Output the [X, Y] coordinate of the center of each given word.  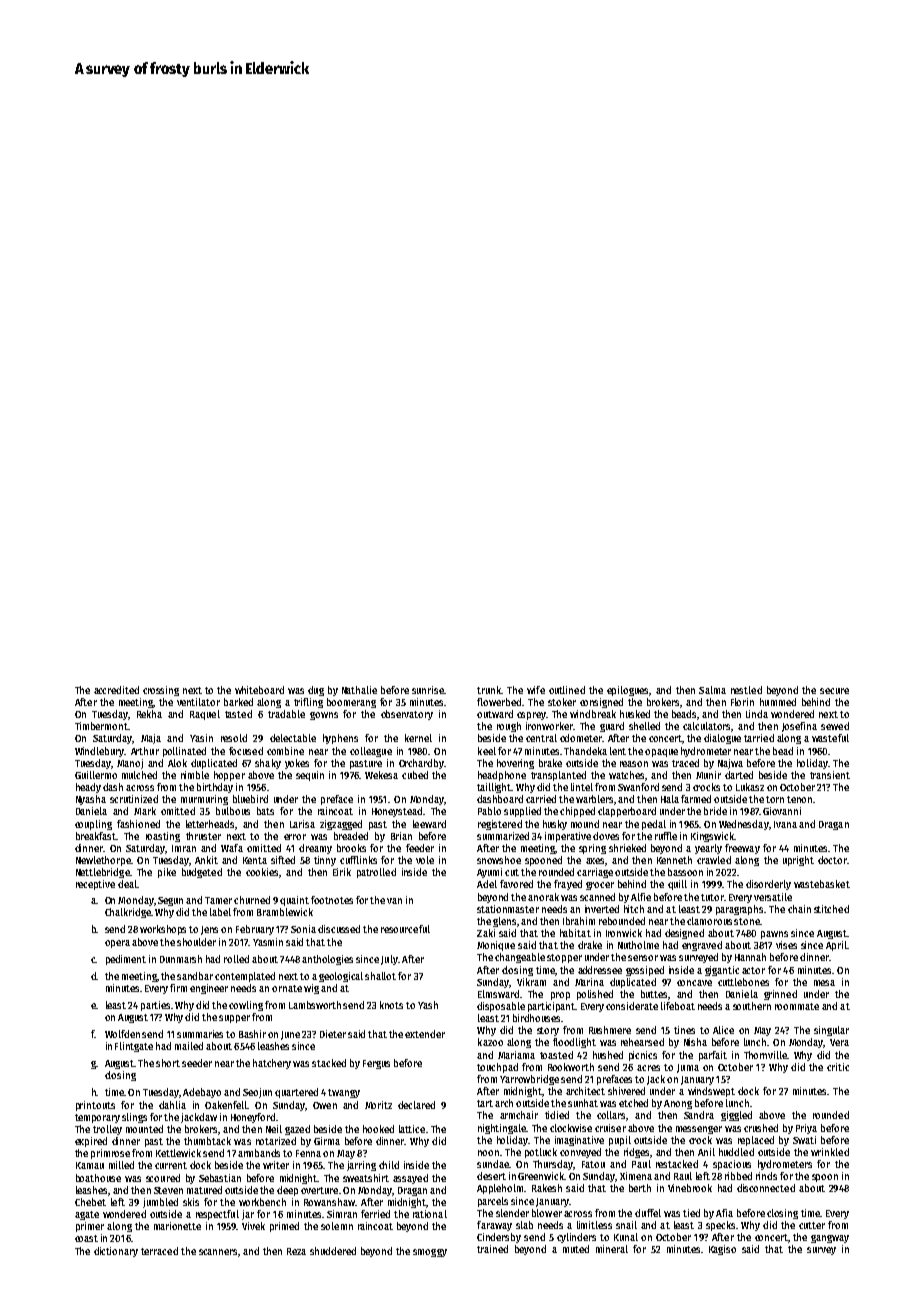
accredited [116, 690]
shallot [380, 976]
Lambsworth [315, 1005]
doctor [832, 860]
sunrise [428, 690]
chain [799, 909]
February [255, 930]
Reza [296, 1251]
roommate [797, 1006]
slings [134, 1118]
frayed [568, 885]
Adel [487, 884]
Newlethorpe [103, 861]
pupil [620, 1141]
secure [834, 691]
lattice [412, 1129]
